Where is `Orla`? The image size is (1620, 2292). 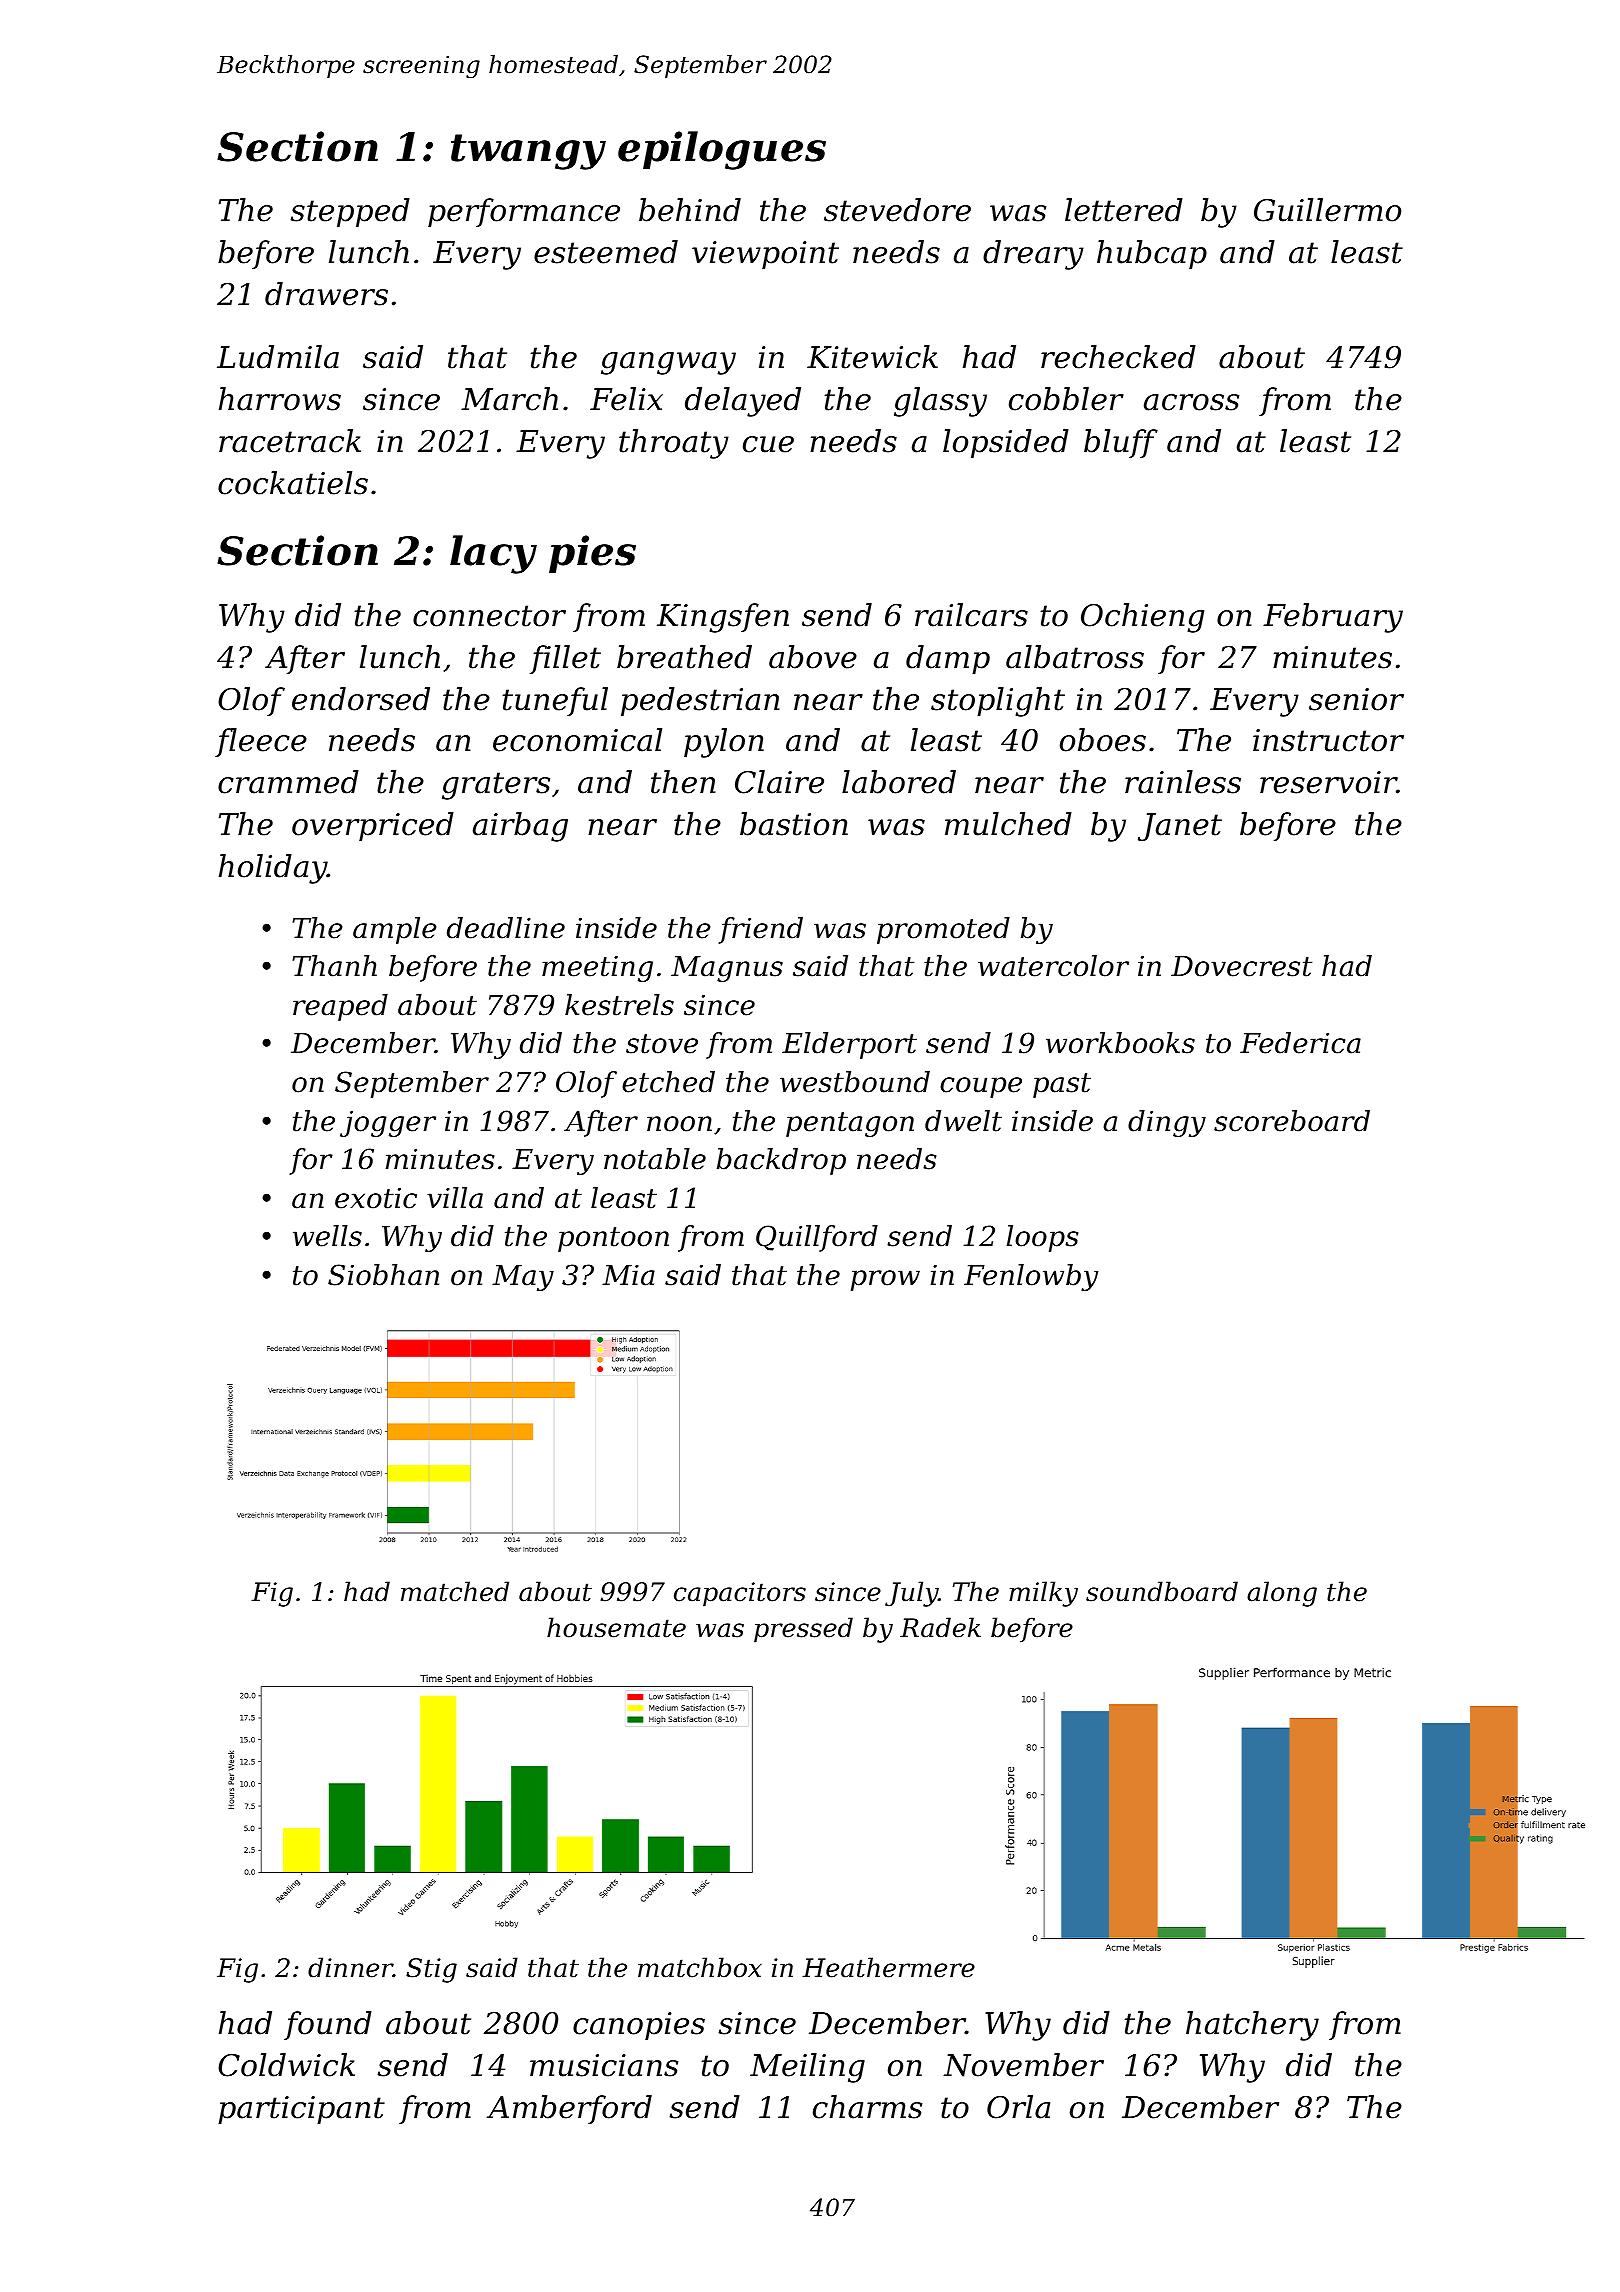
Orla is located at coordinates (1018, 2107).
